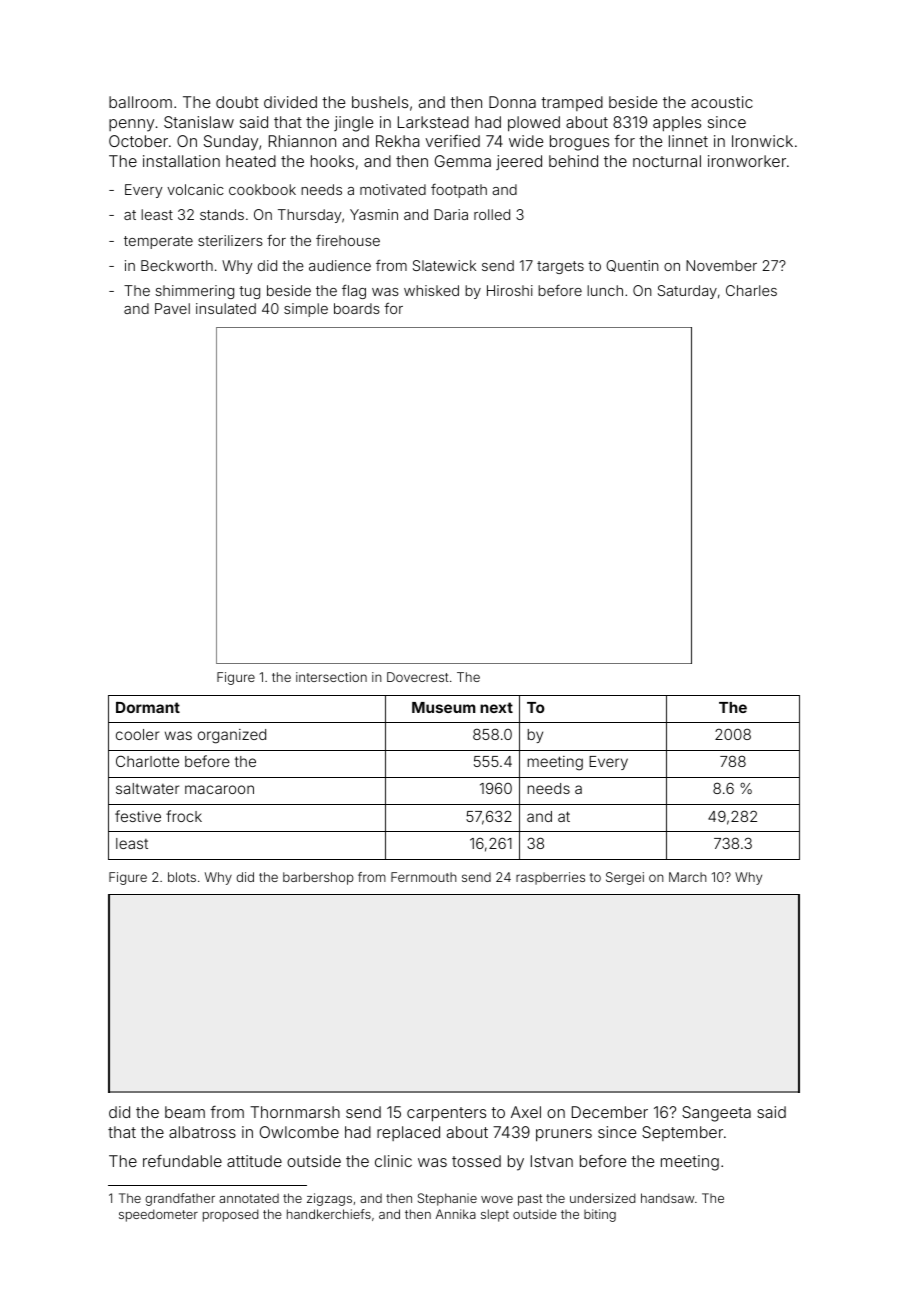 The width and height of the screenshot is (908, 1316). I want to click on insulated, so click(226, 308).
